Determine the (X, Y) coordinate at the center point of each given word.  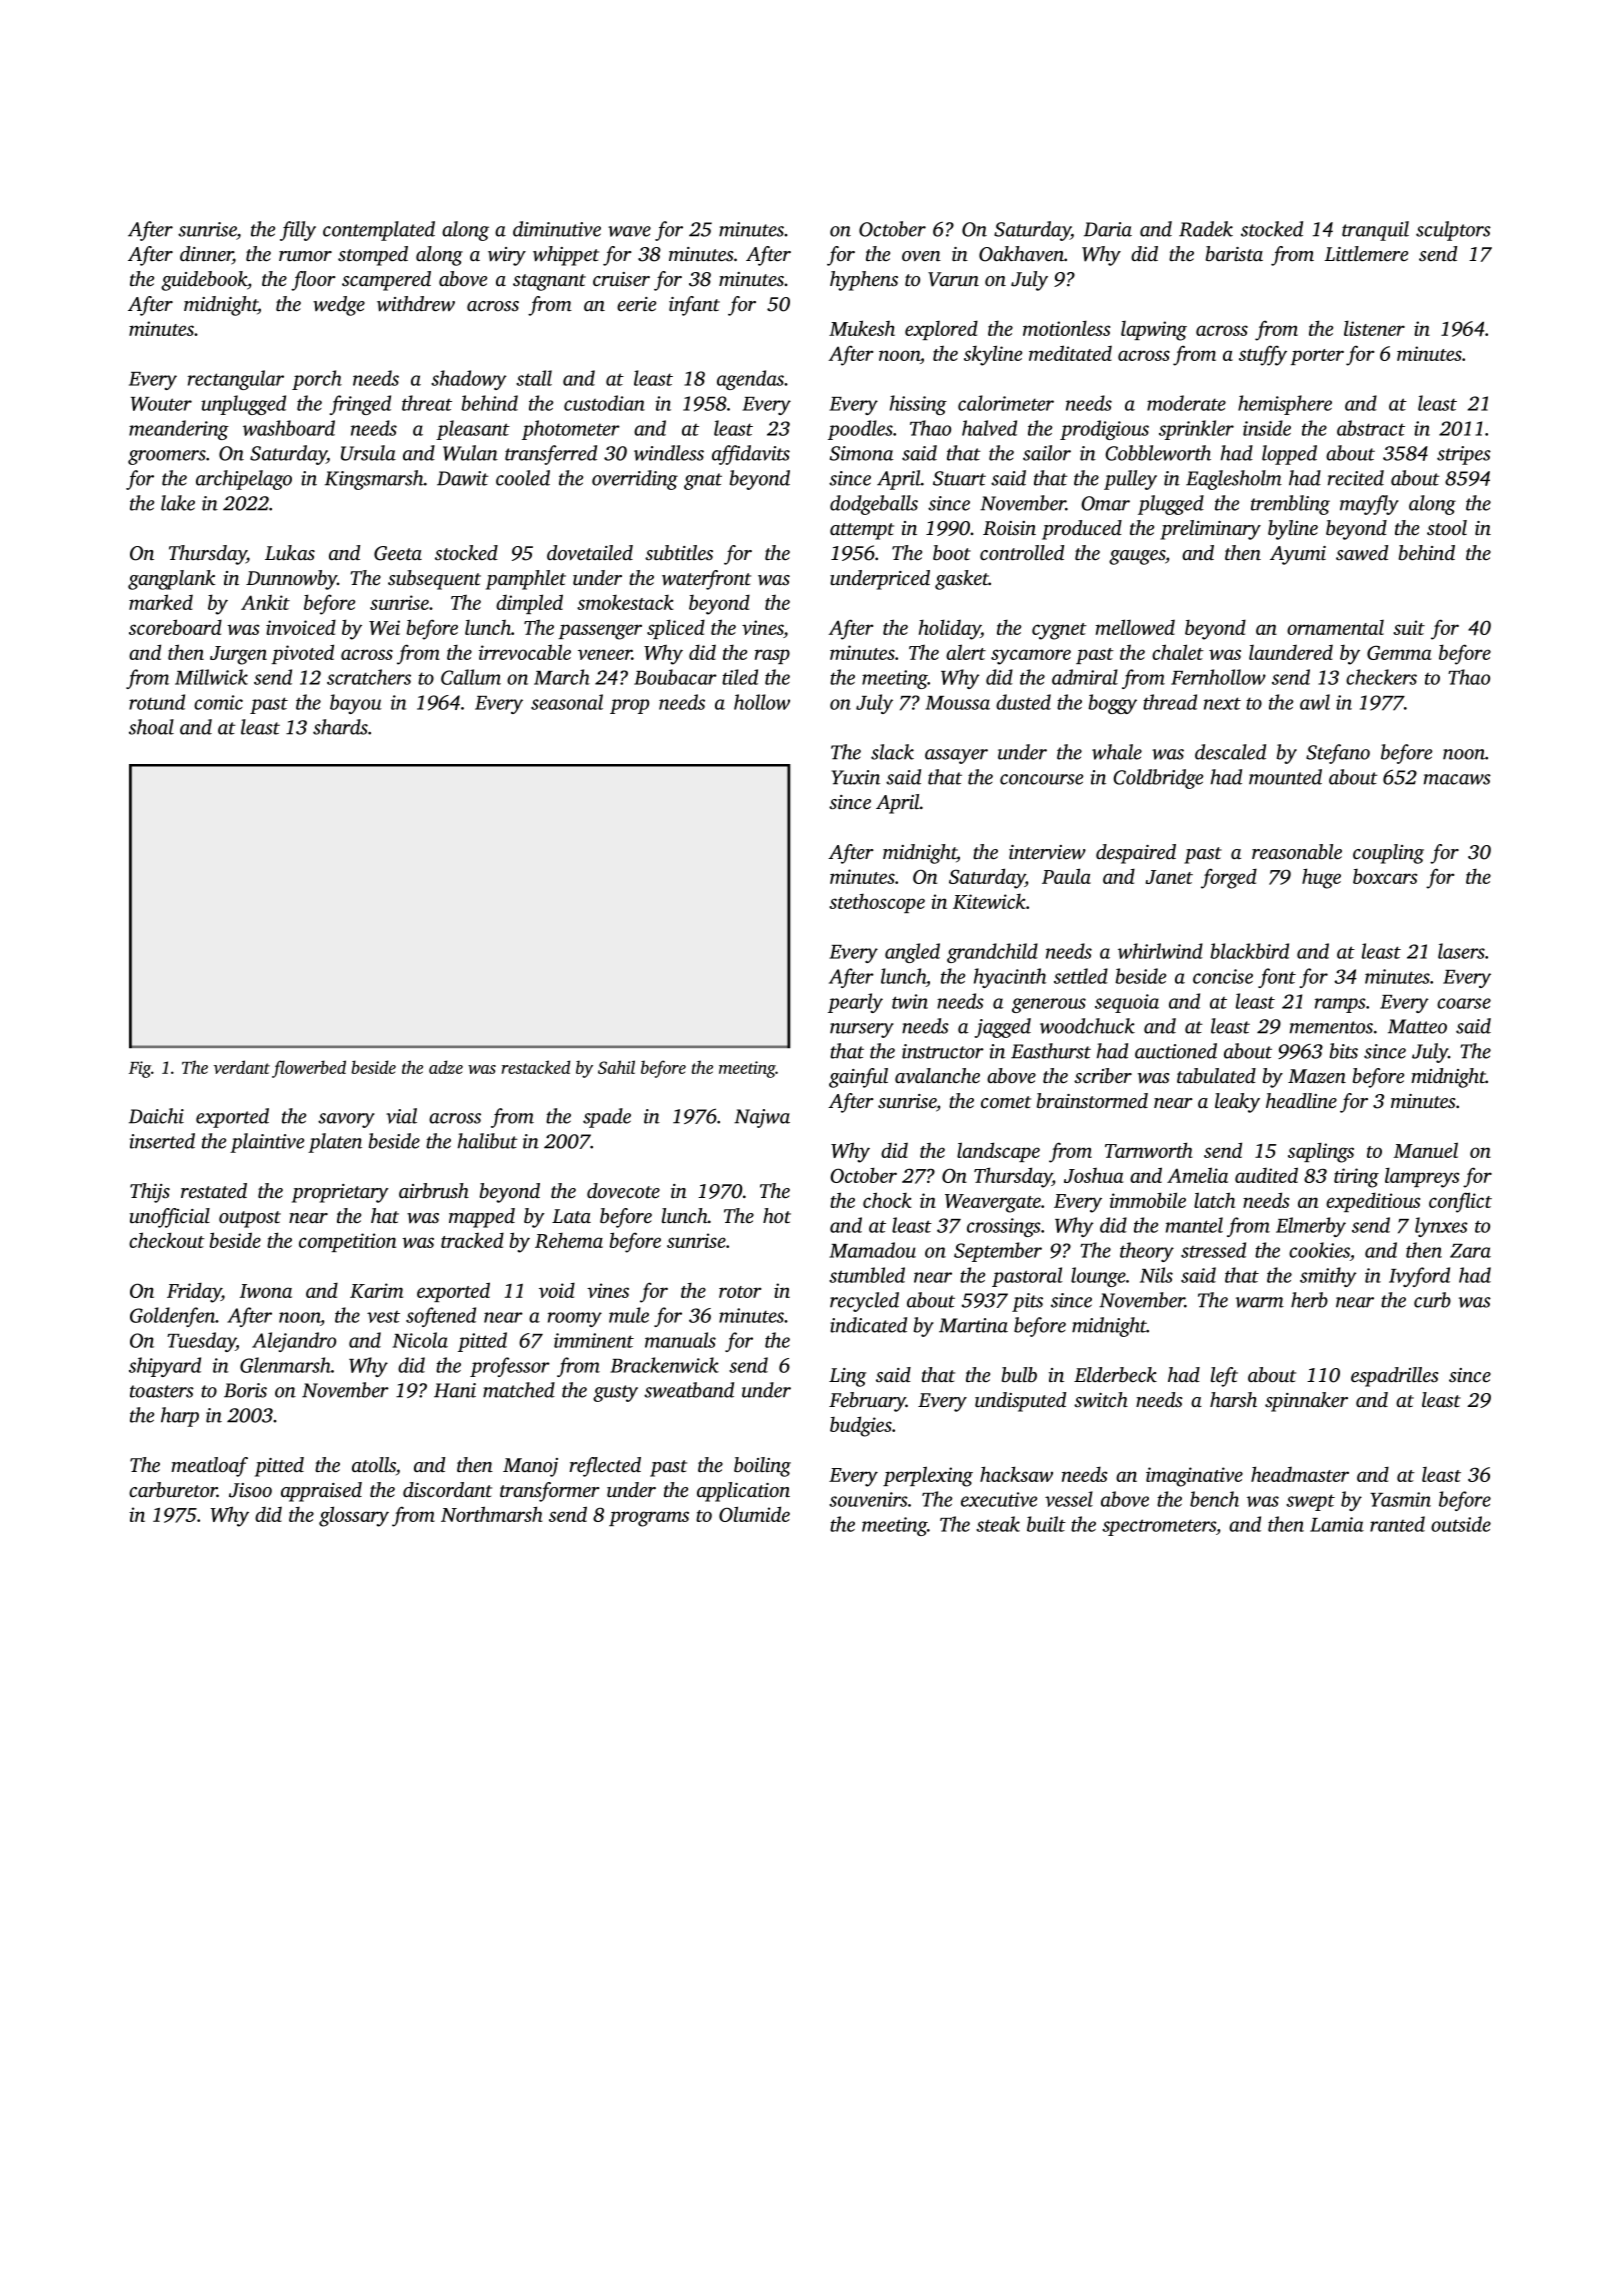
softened (441, 1317)
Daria (1108, 229)
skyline (993, 355)
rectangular (236, 380)
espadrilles (1395, 1377)
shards (340, 727)
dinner (206, 255)
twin (910, 1001)
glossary (354, 1516)
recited (1356, 478)
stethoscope (877, 903)
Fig (140, 1069)
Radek (1206, 229)
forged (1229, 878)
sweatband (689, 1390)
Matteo (1417, 1026)
